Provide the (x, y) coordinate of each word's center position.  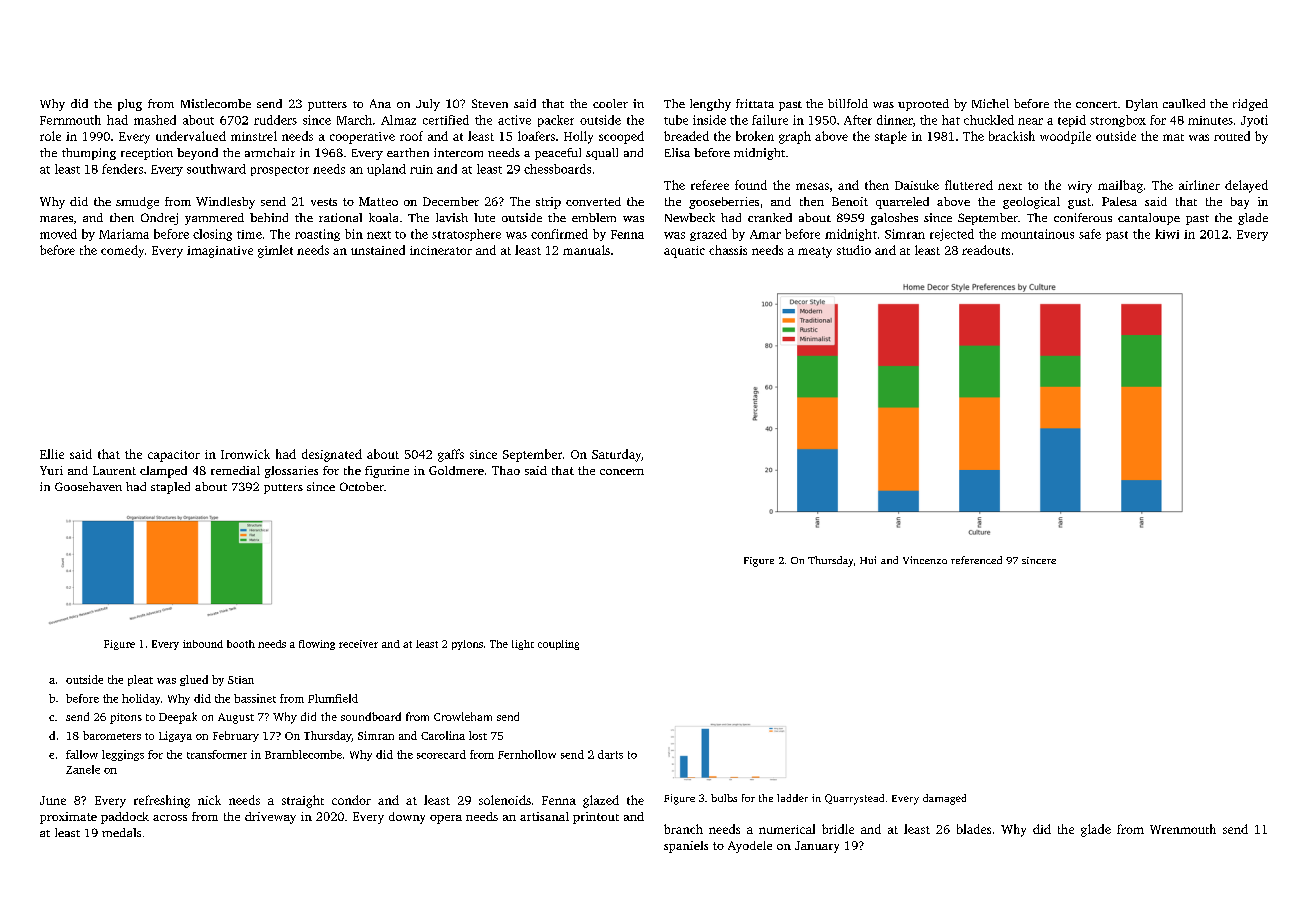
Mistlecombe (216, 103)
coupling (558, 645)
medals (121, 832)
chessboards (557, 169)
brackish (1012, 136)
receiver (358, 644)
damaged (944, 799)
